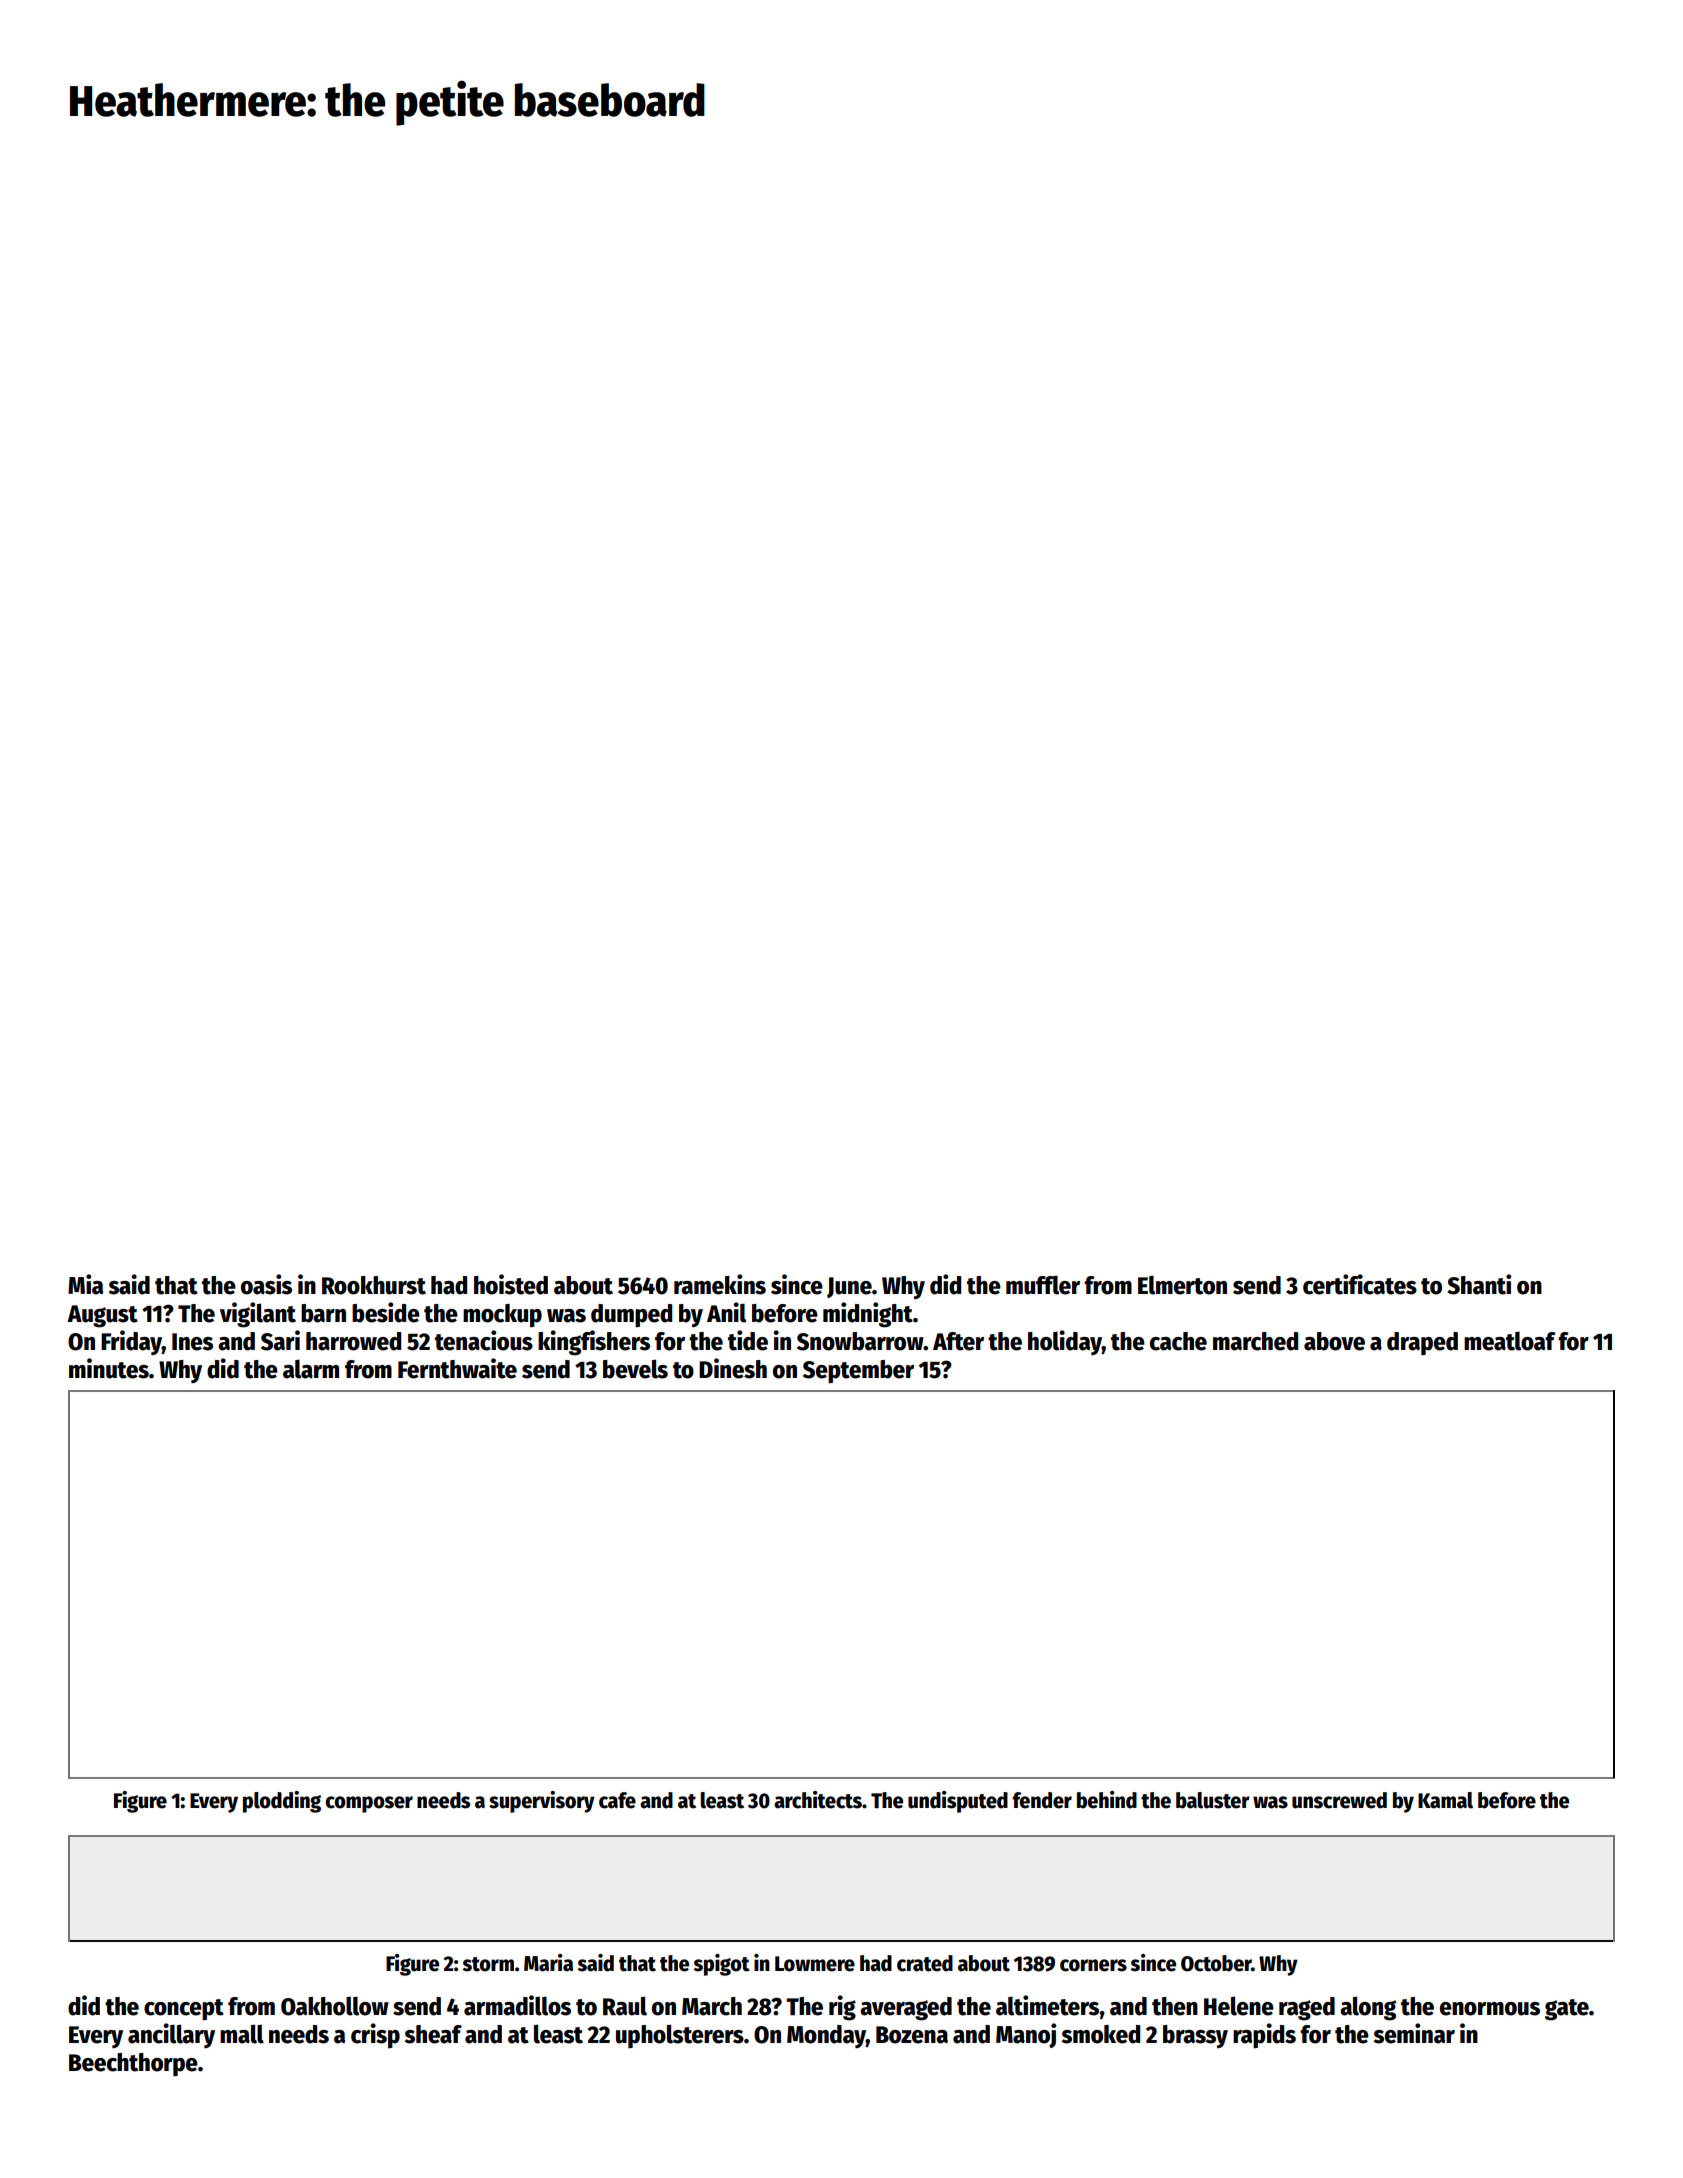 This page has height=2178, width=1683. Describe the element at coordinates (133, 2064) in the page. I see `Beechthorpe` at that location.
